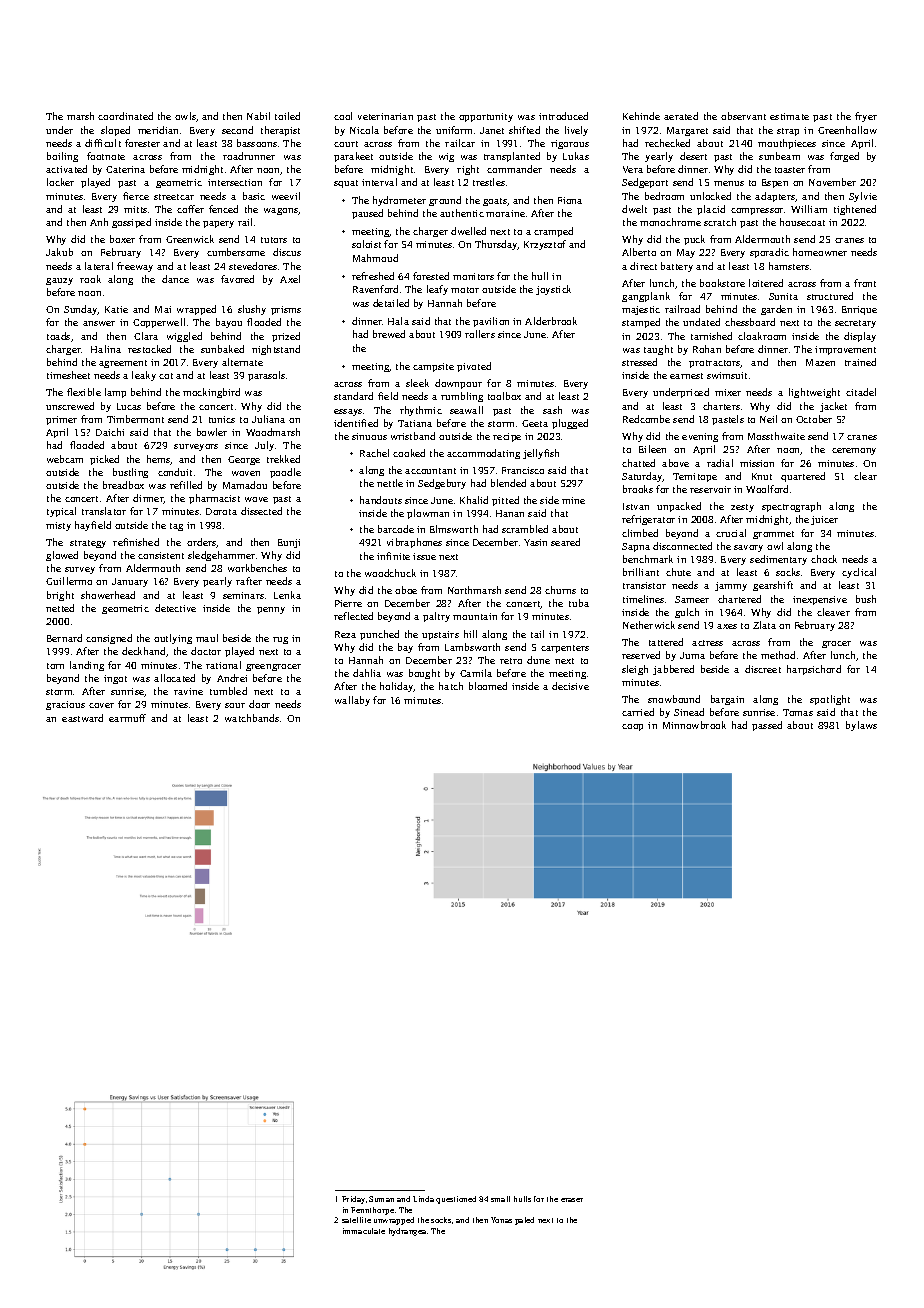  What do you see at coordinates (127, 718) in the page?
I see `earmuff` at bounding box center [127, 718].
